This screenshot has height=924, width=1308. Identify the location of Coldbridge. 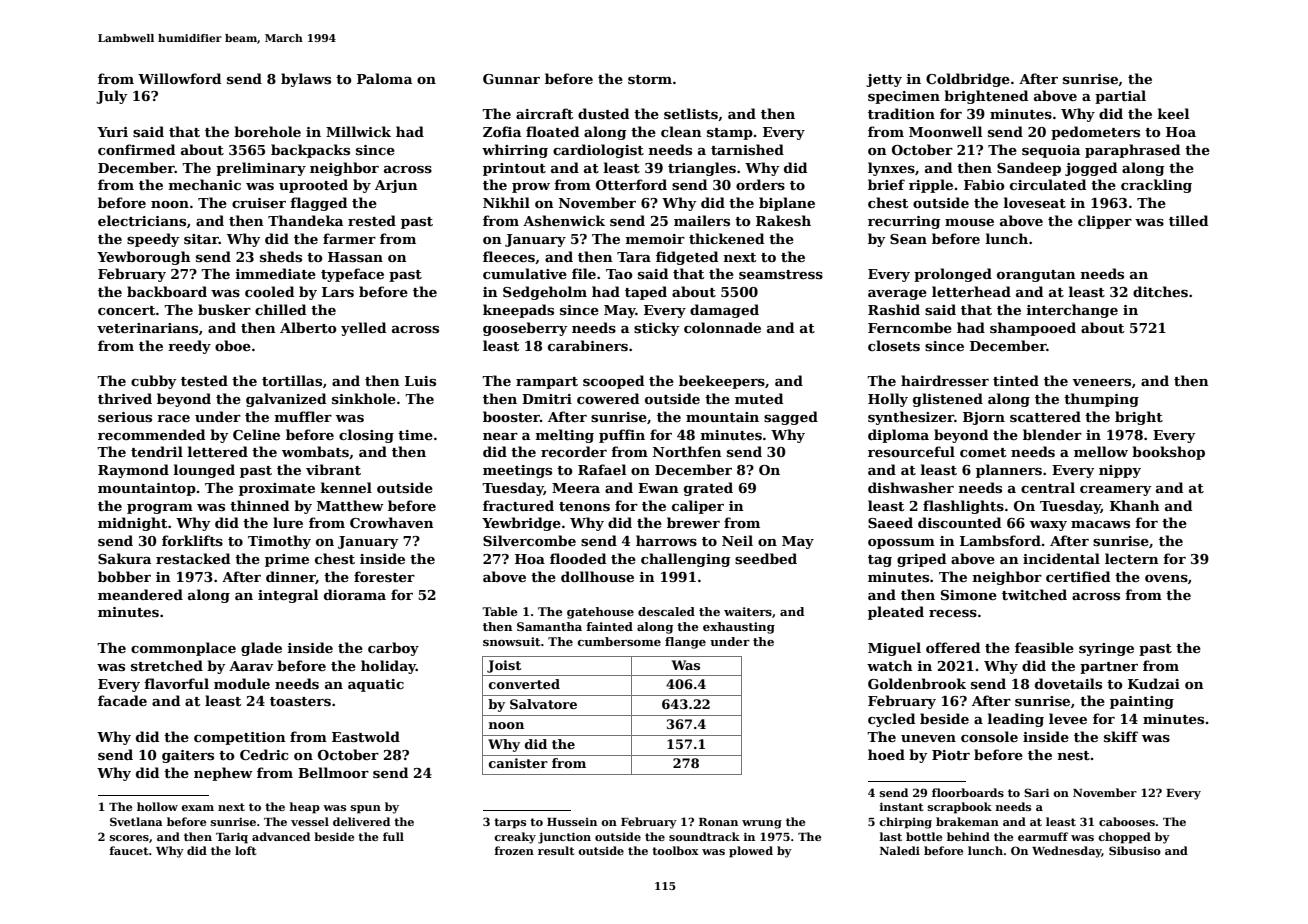
(968, 80).
